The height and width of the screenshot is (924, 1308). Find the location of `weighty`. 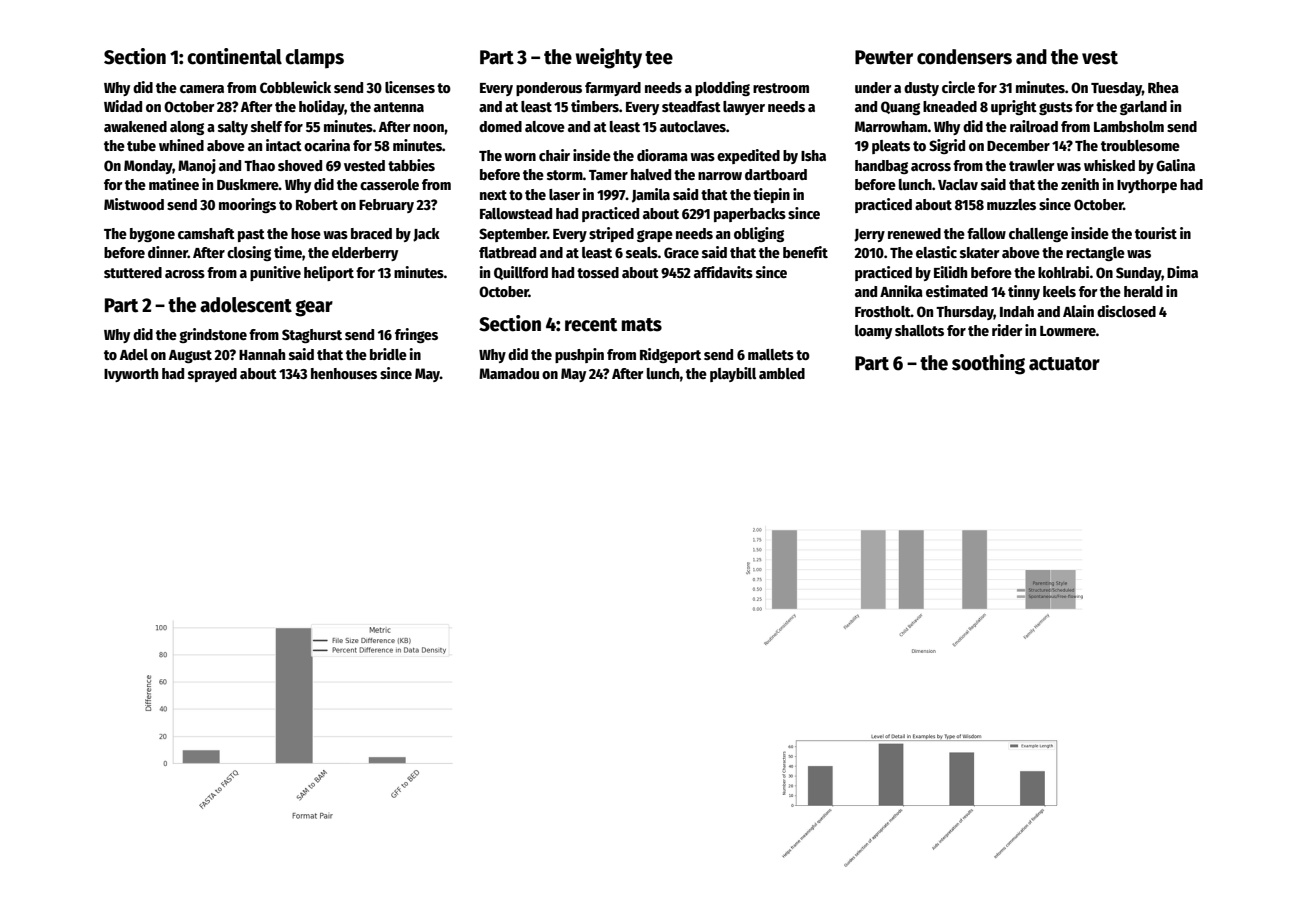

weighty is located at coordinates (609, 58).
